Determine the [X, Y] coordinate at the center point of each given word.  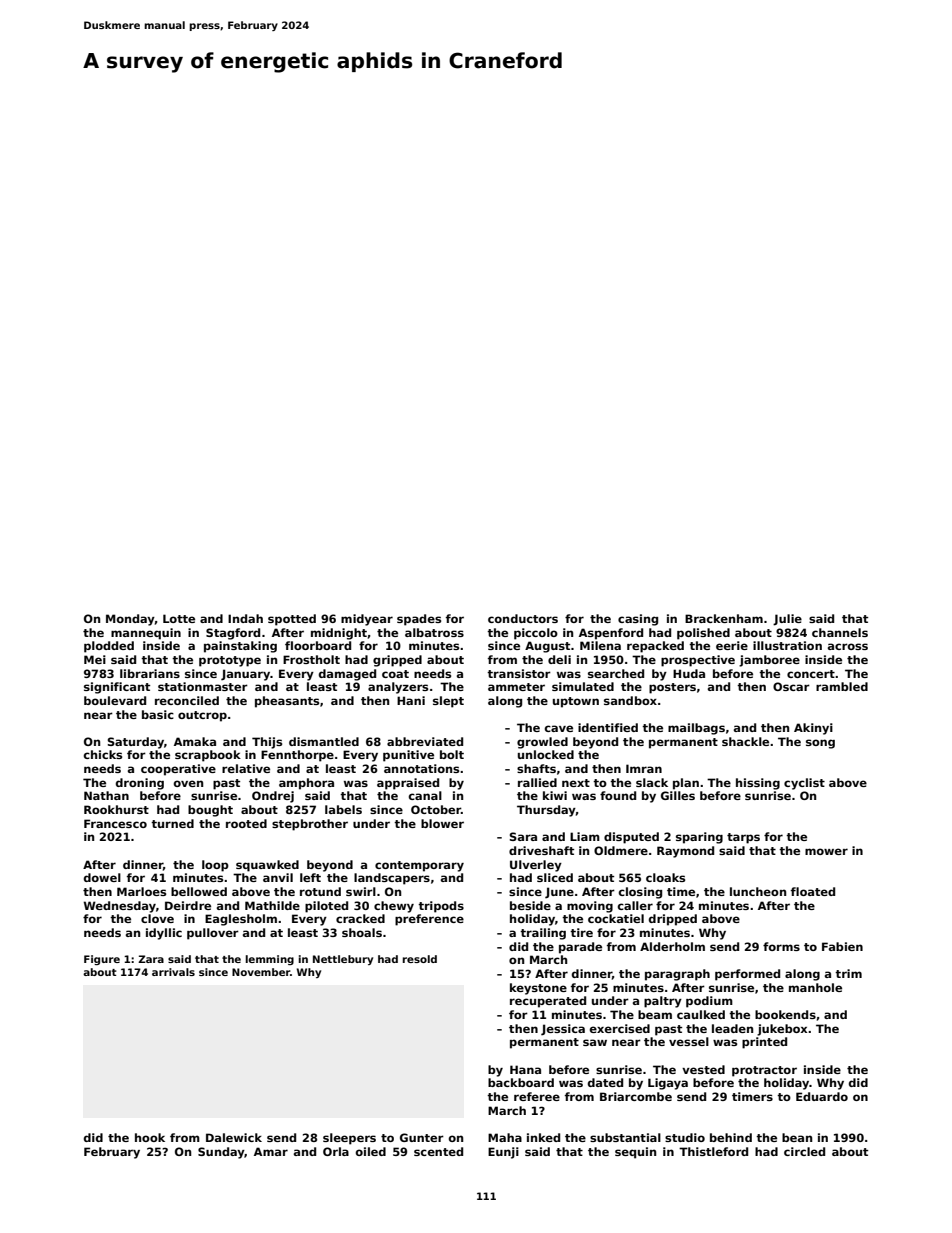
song [820, 744]
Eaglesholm [241, 920]
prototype [230, 661]
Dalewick [234, 1137]
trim [848, 973]
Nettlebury [343, 960]
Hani [411, 700]
